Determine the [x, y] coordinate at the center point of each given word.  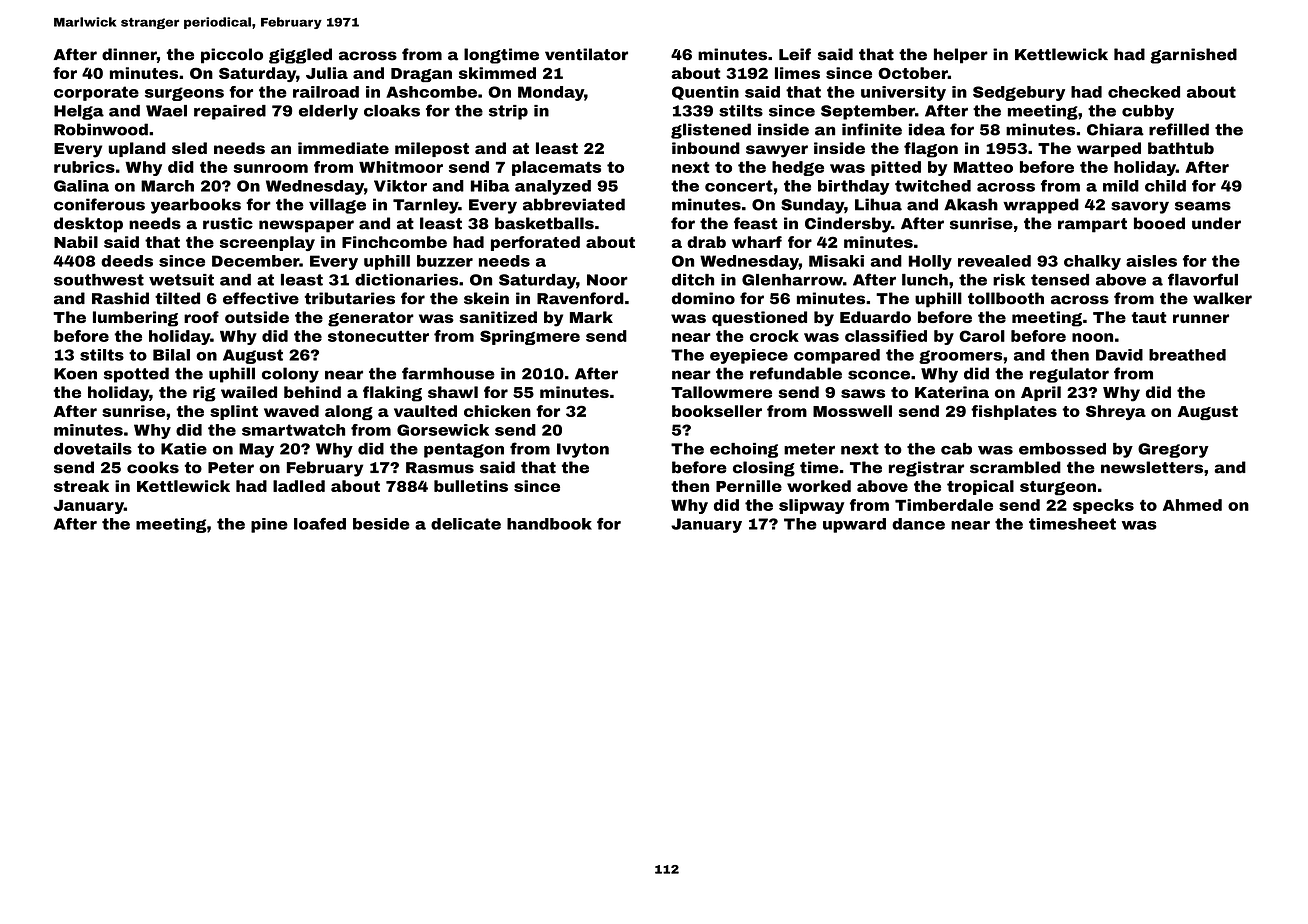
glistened [711, 131]
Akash [971, 204]
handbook [549, 524]
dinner [129, 54]
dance [918, 524]
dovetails [93, 449]
